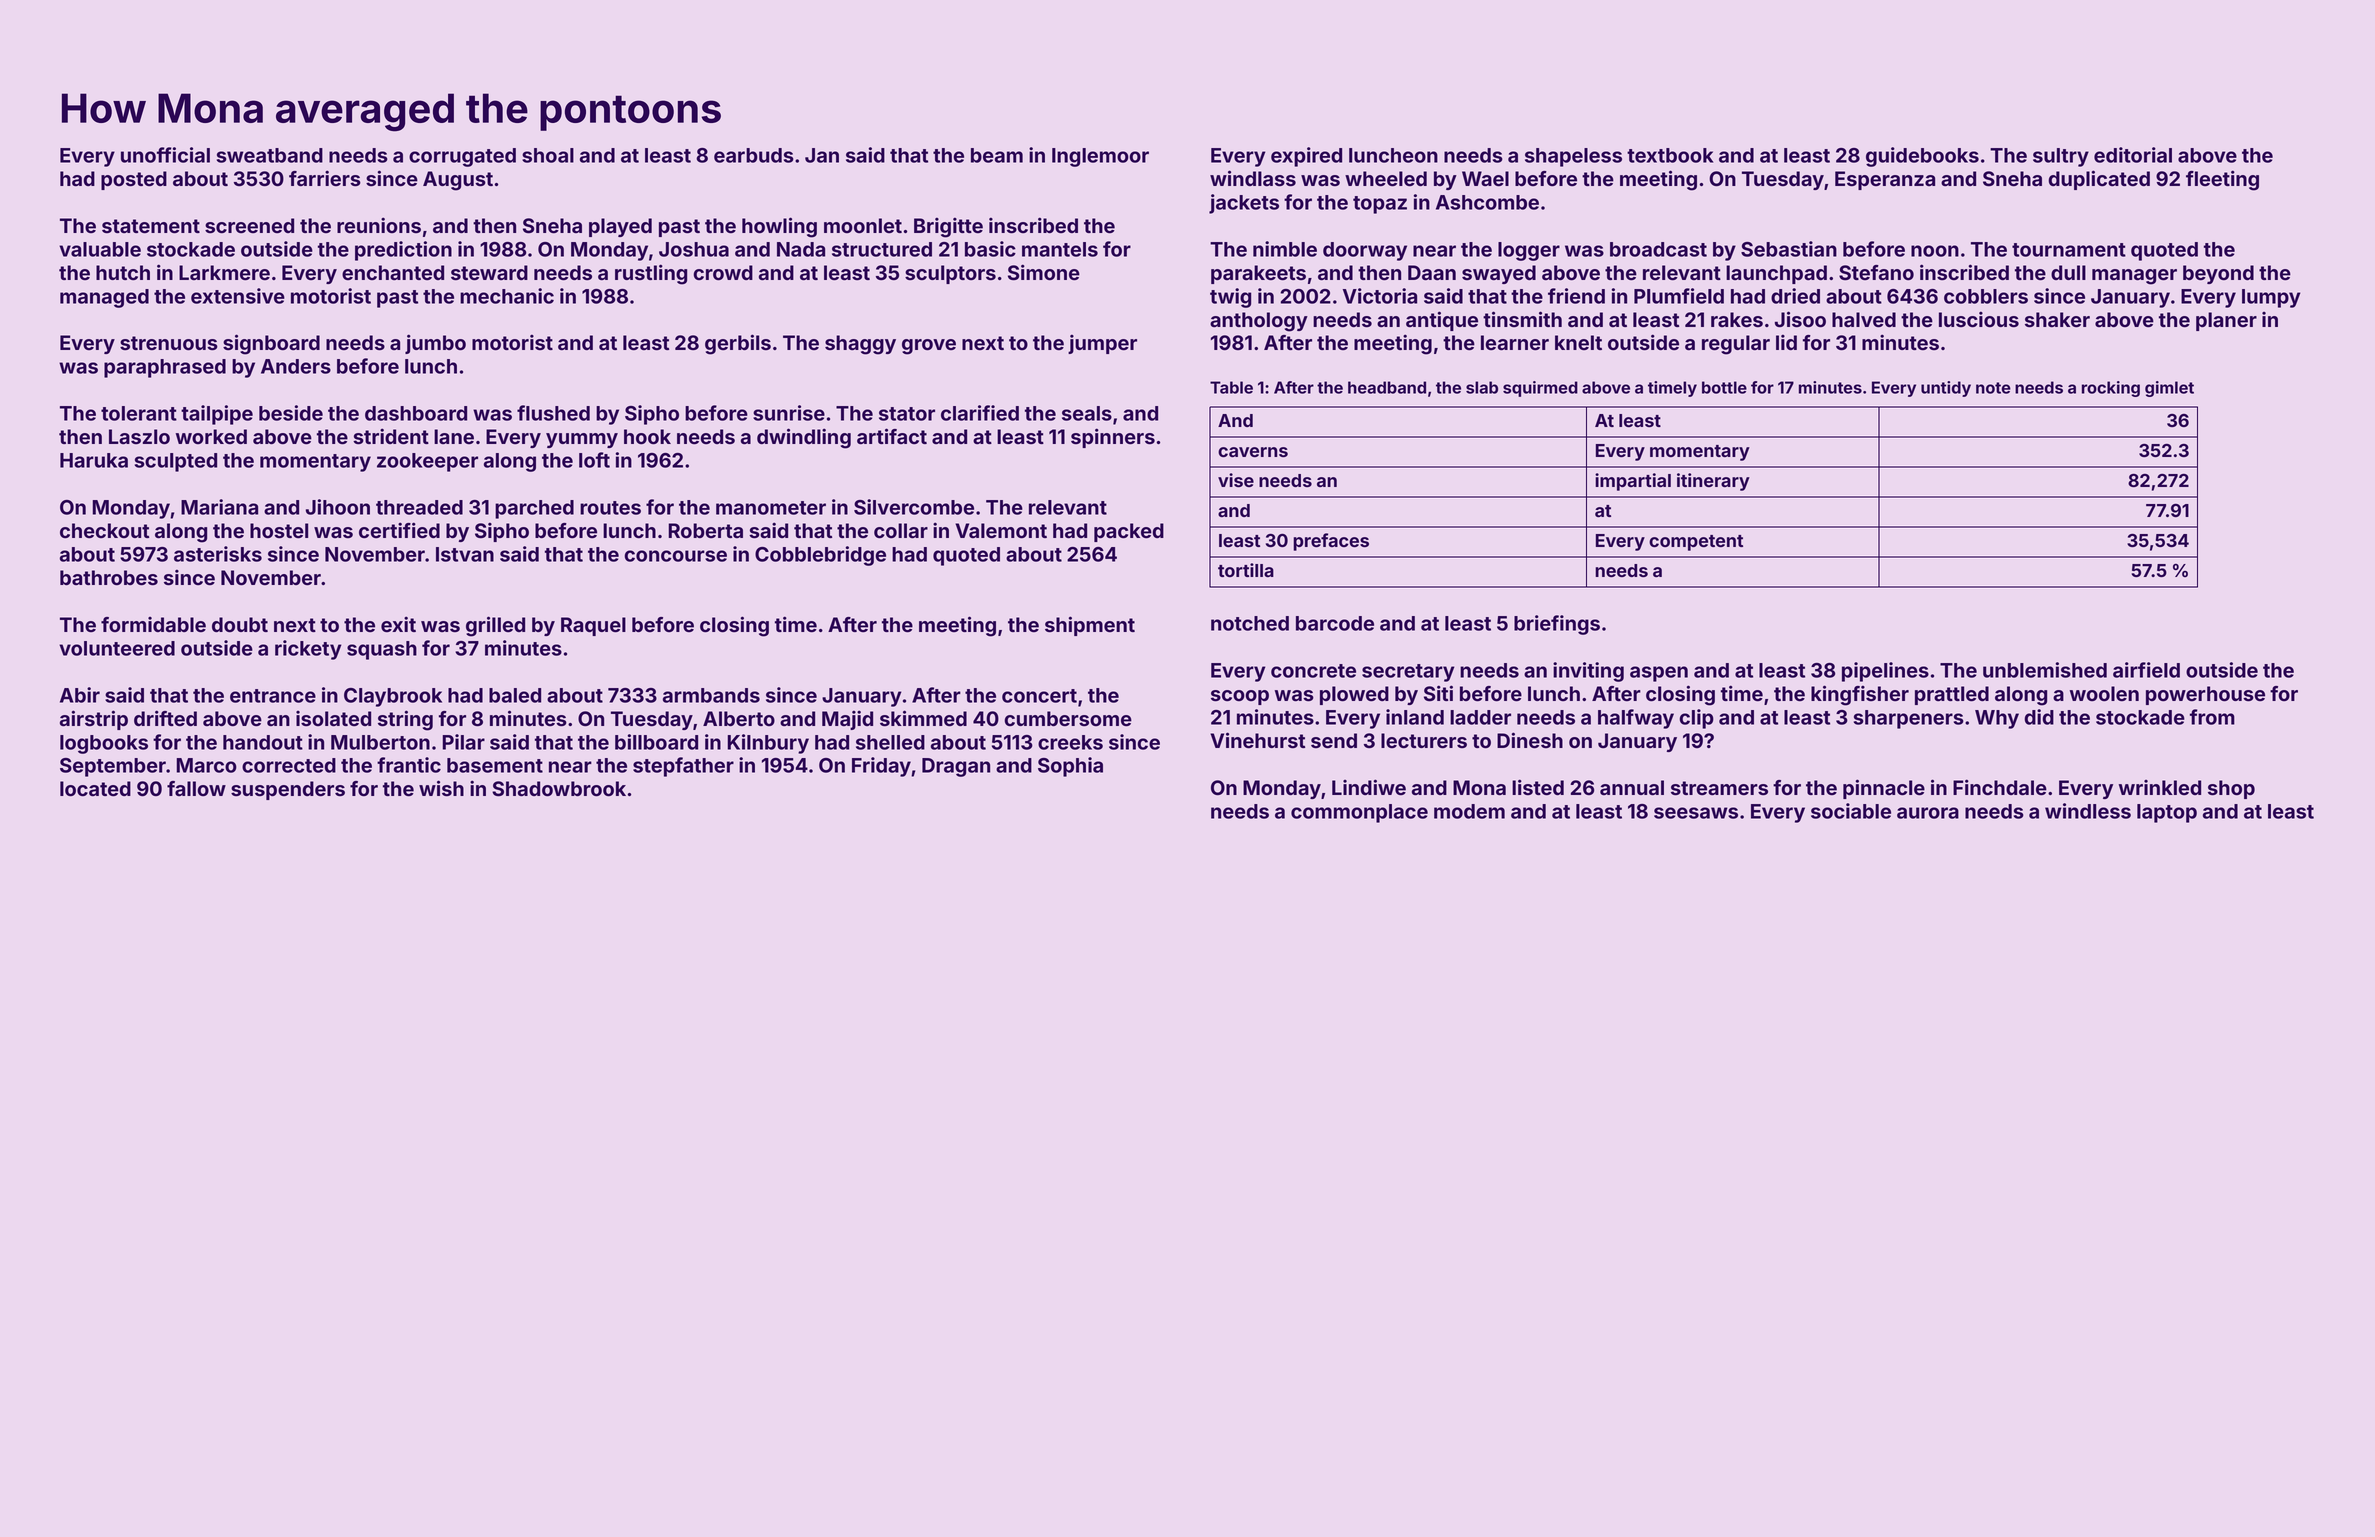  What do you see at coordinates (109, 578) in the screenshot?
I see `bathrobes` at bounding box center [109, 578].
